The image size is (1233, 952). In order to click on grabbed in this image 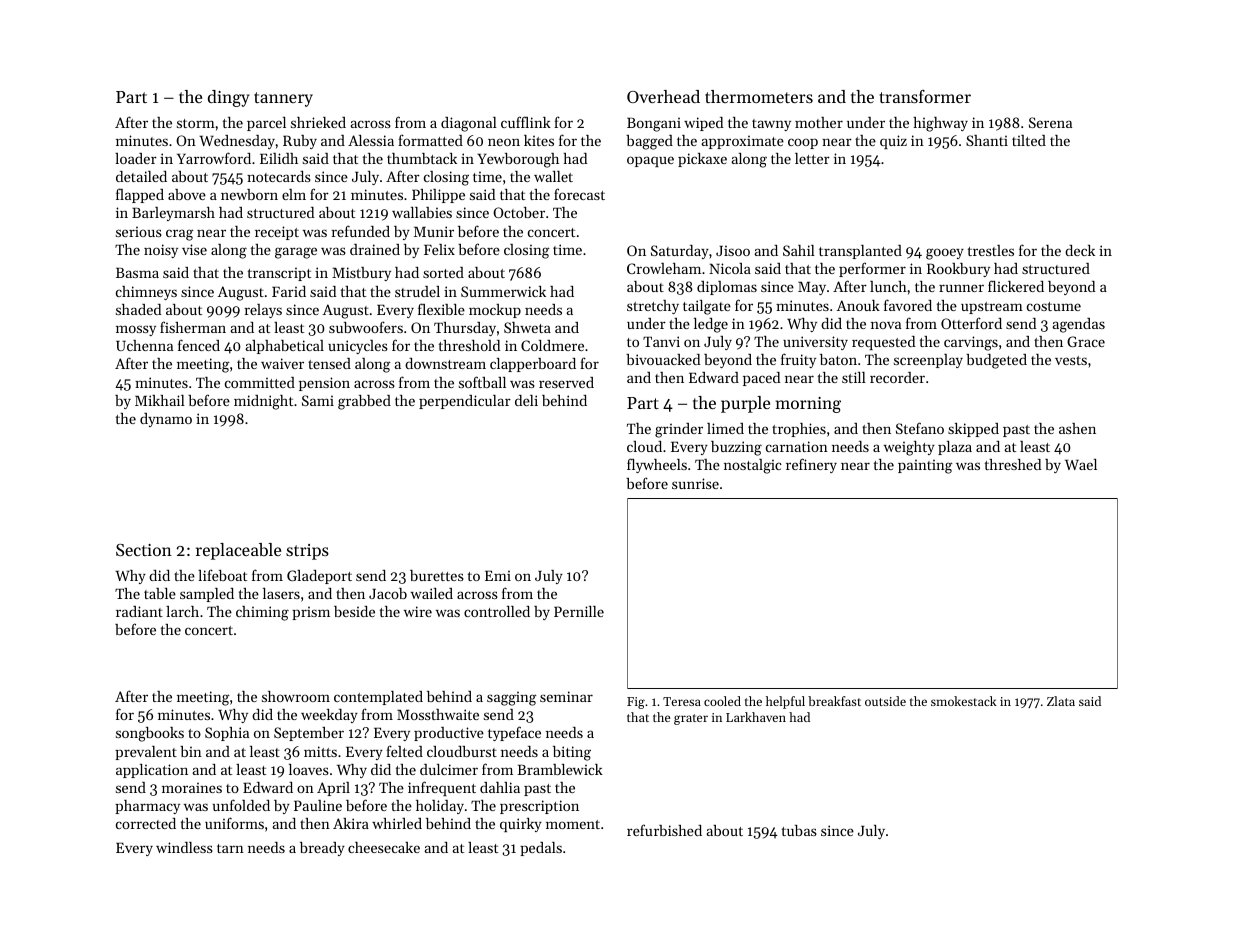, I will do `click(364, 402)`.
